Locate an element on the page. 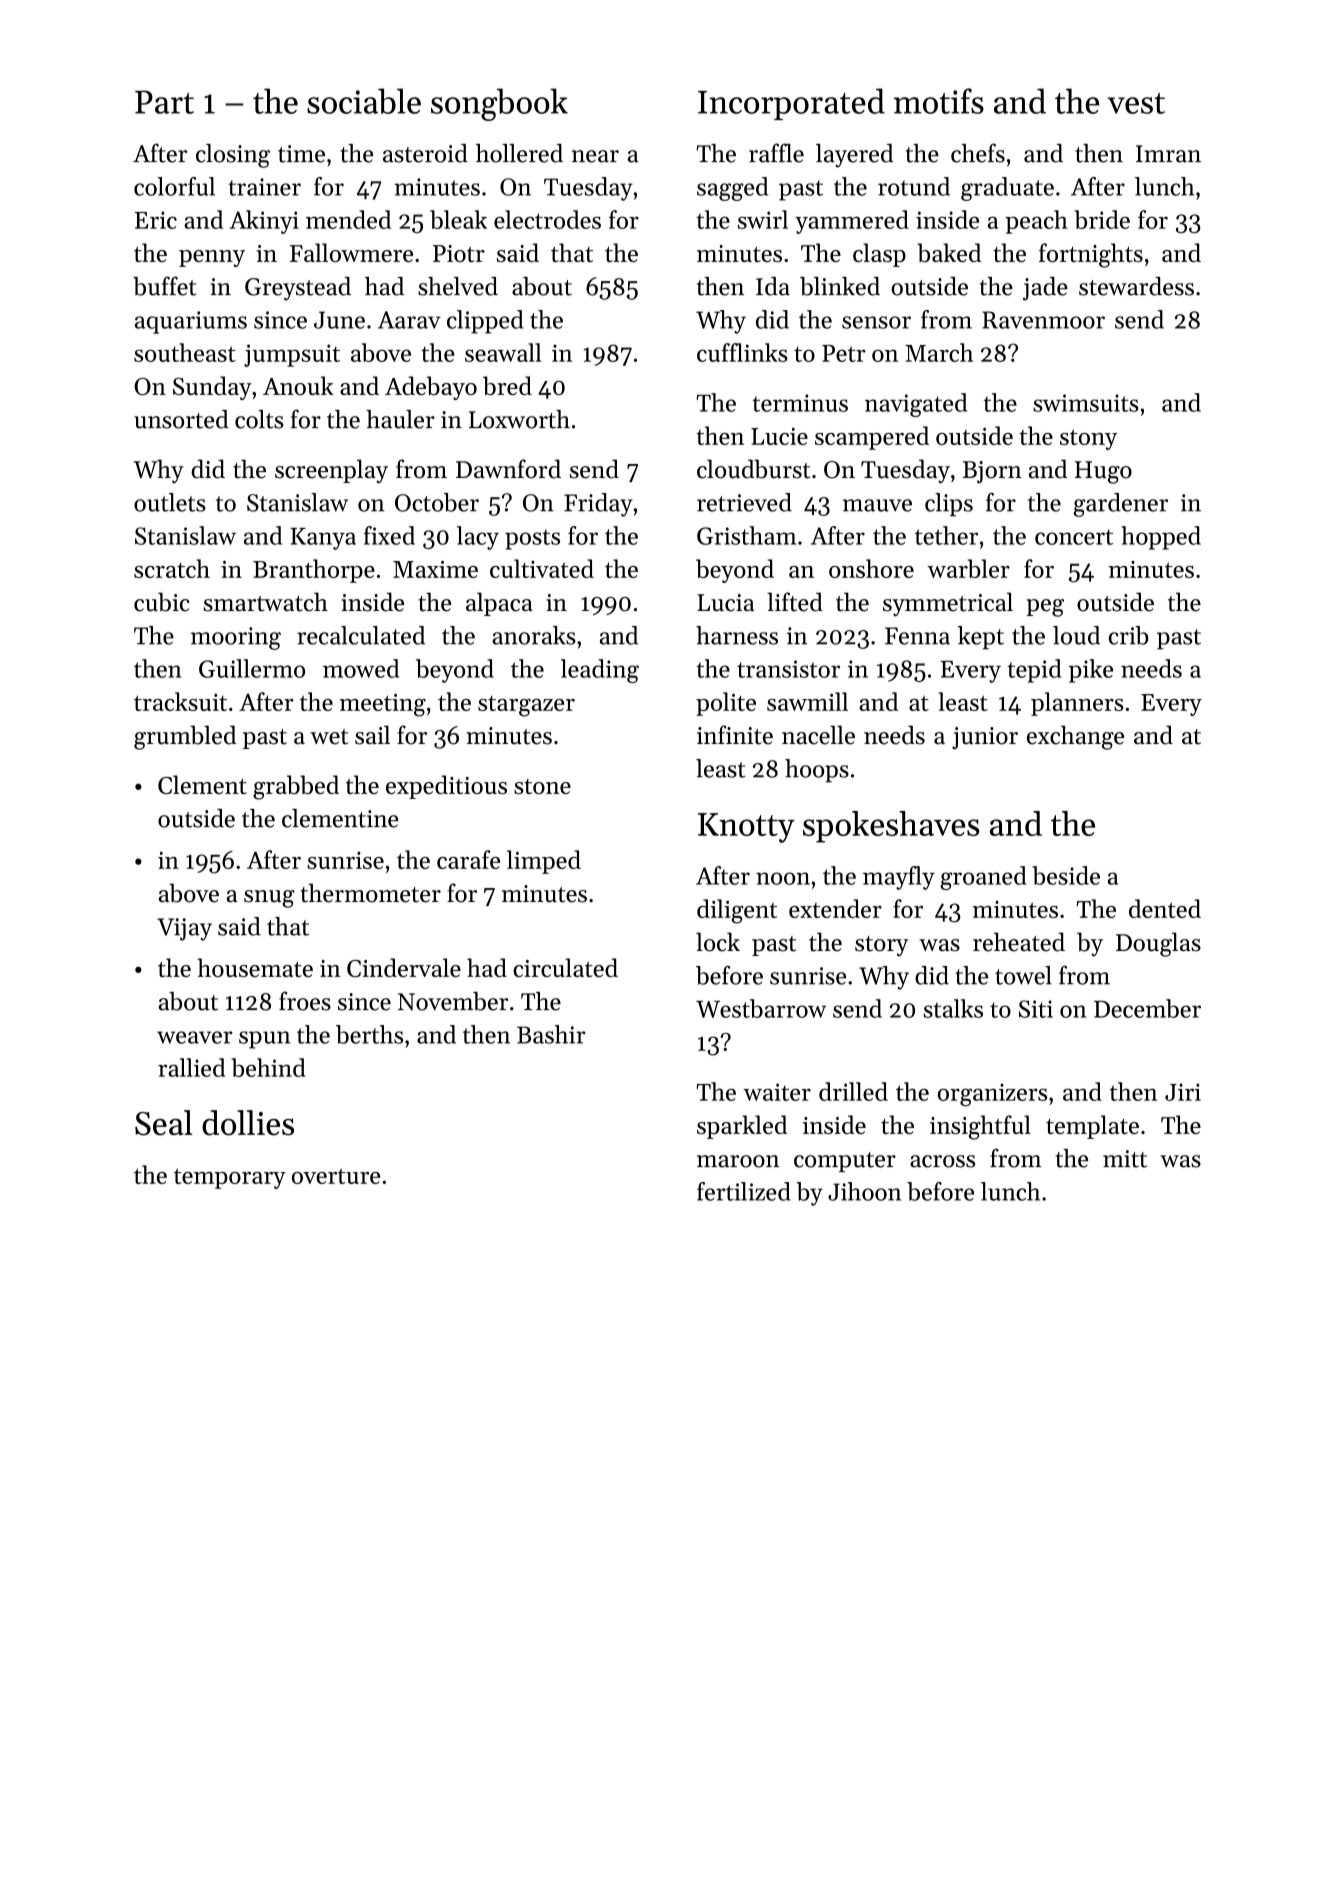  stony is located at coordinates (1088, 439).
